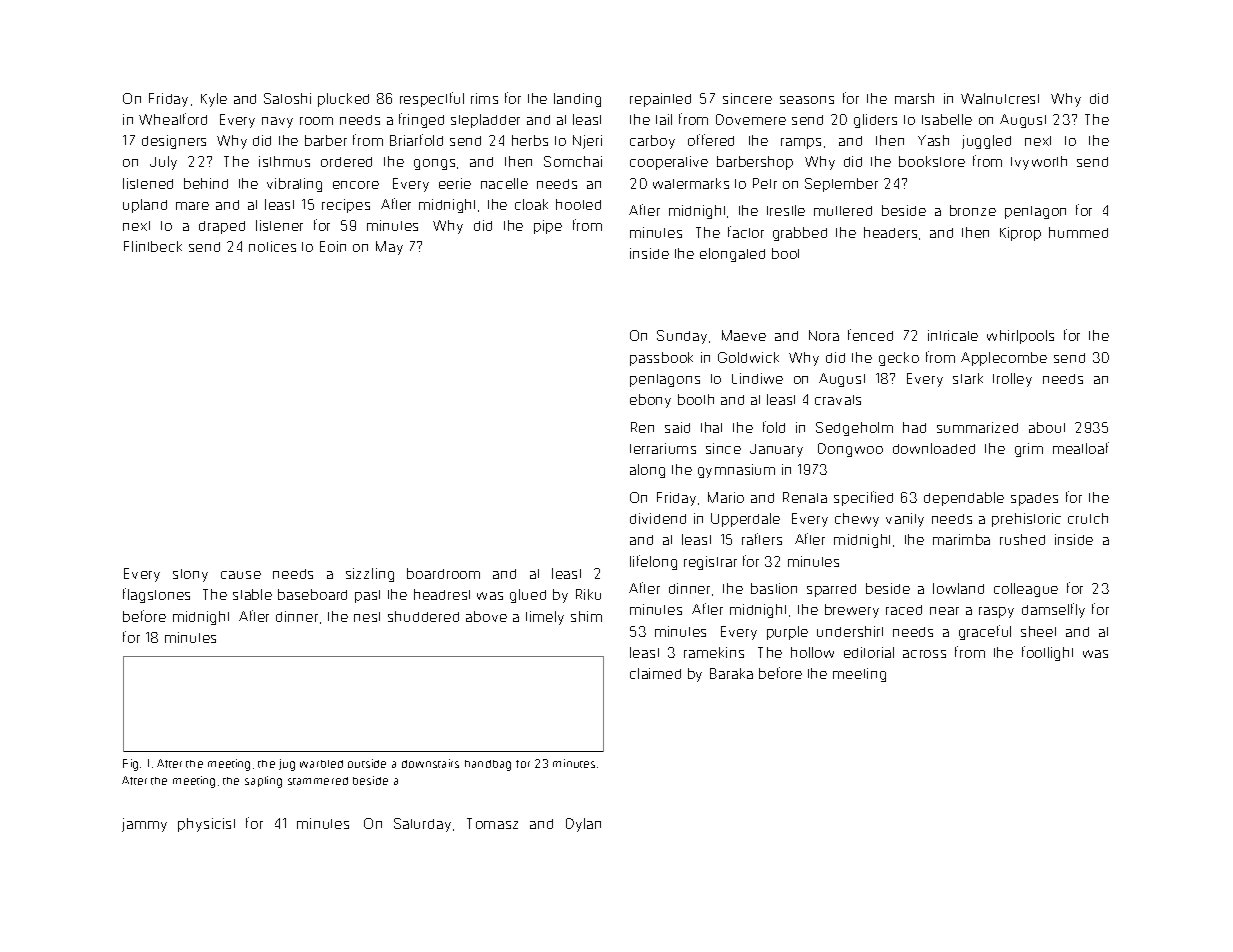 The width and height of the document is (1233, 952). What do you see at coordinates (985, 632) in the document?
I see `graceful` at bounding box center [985, 632].
